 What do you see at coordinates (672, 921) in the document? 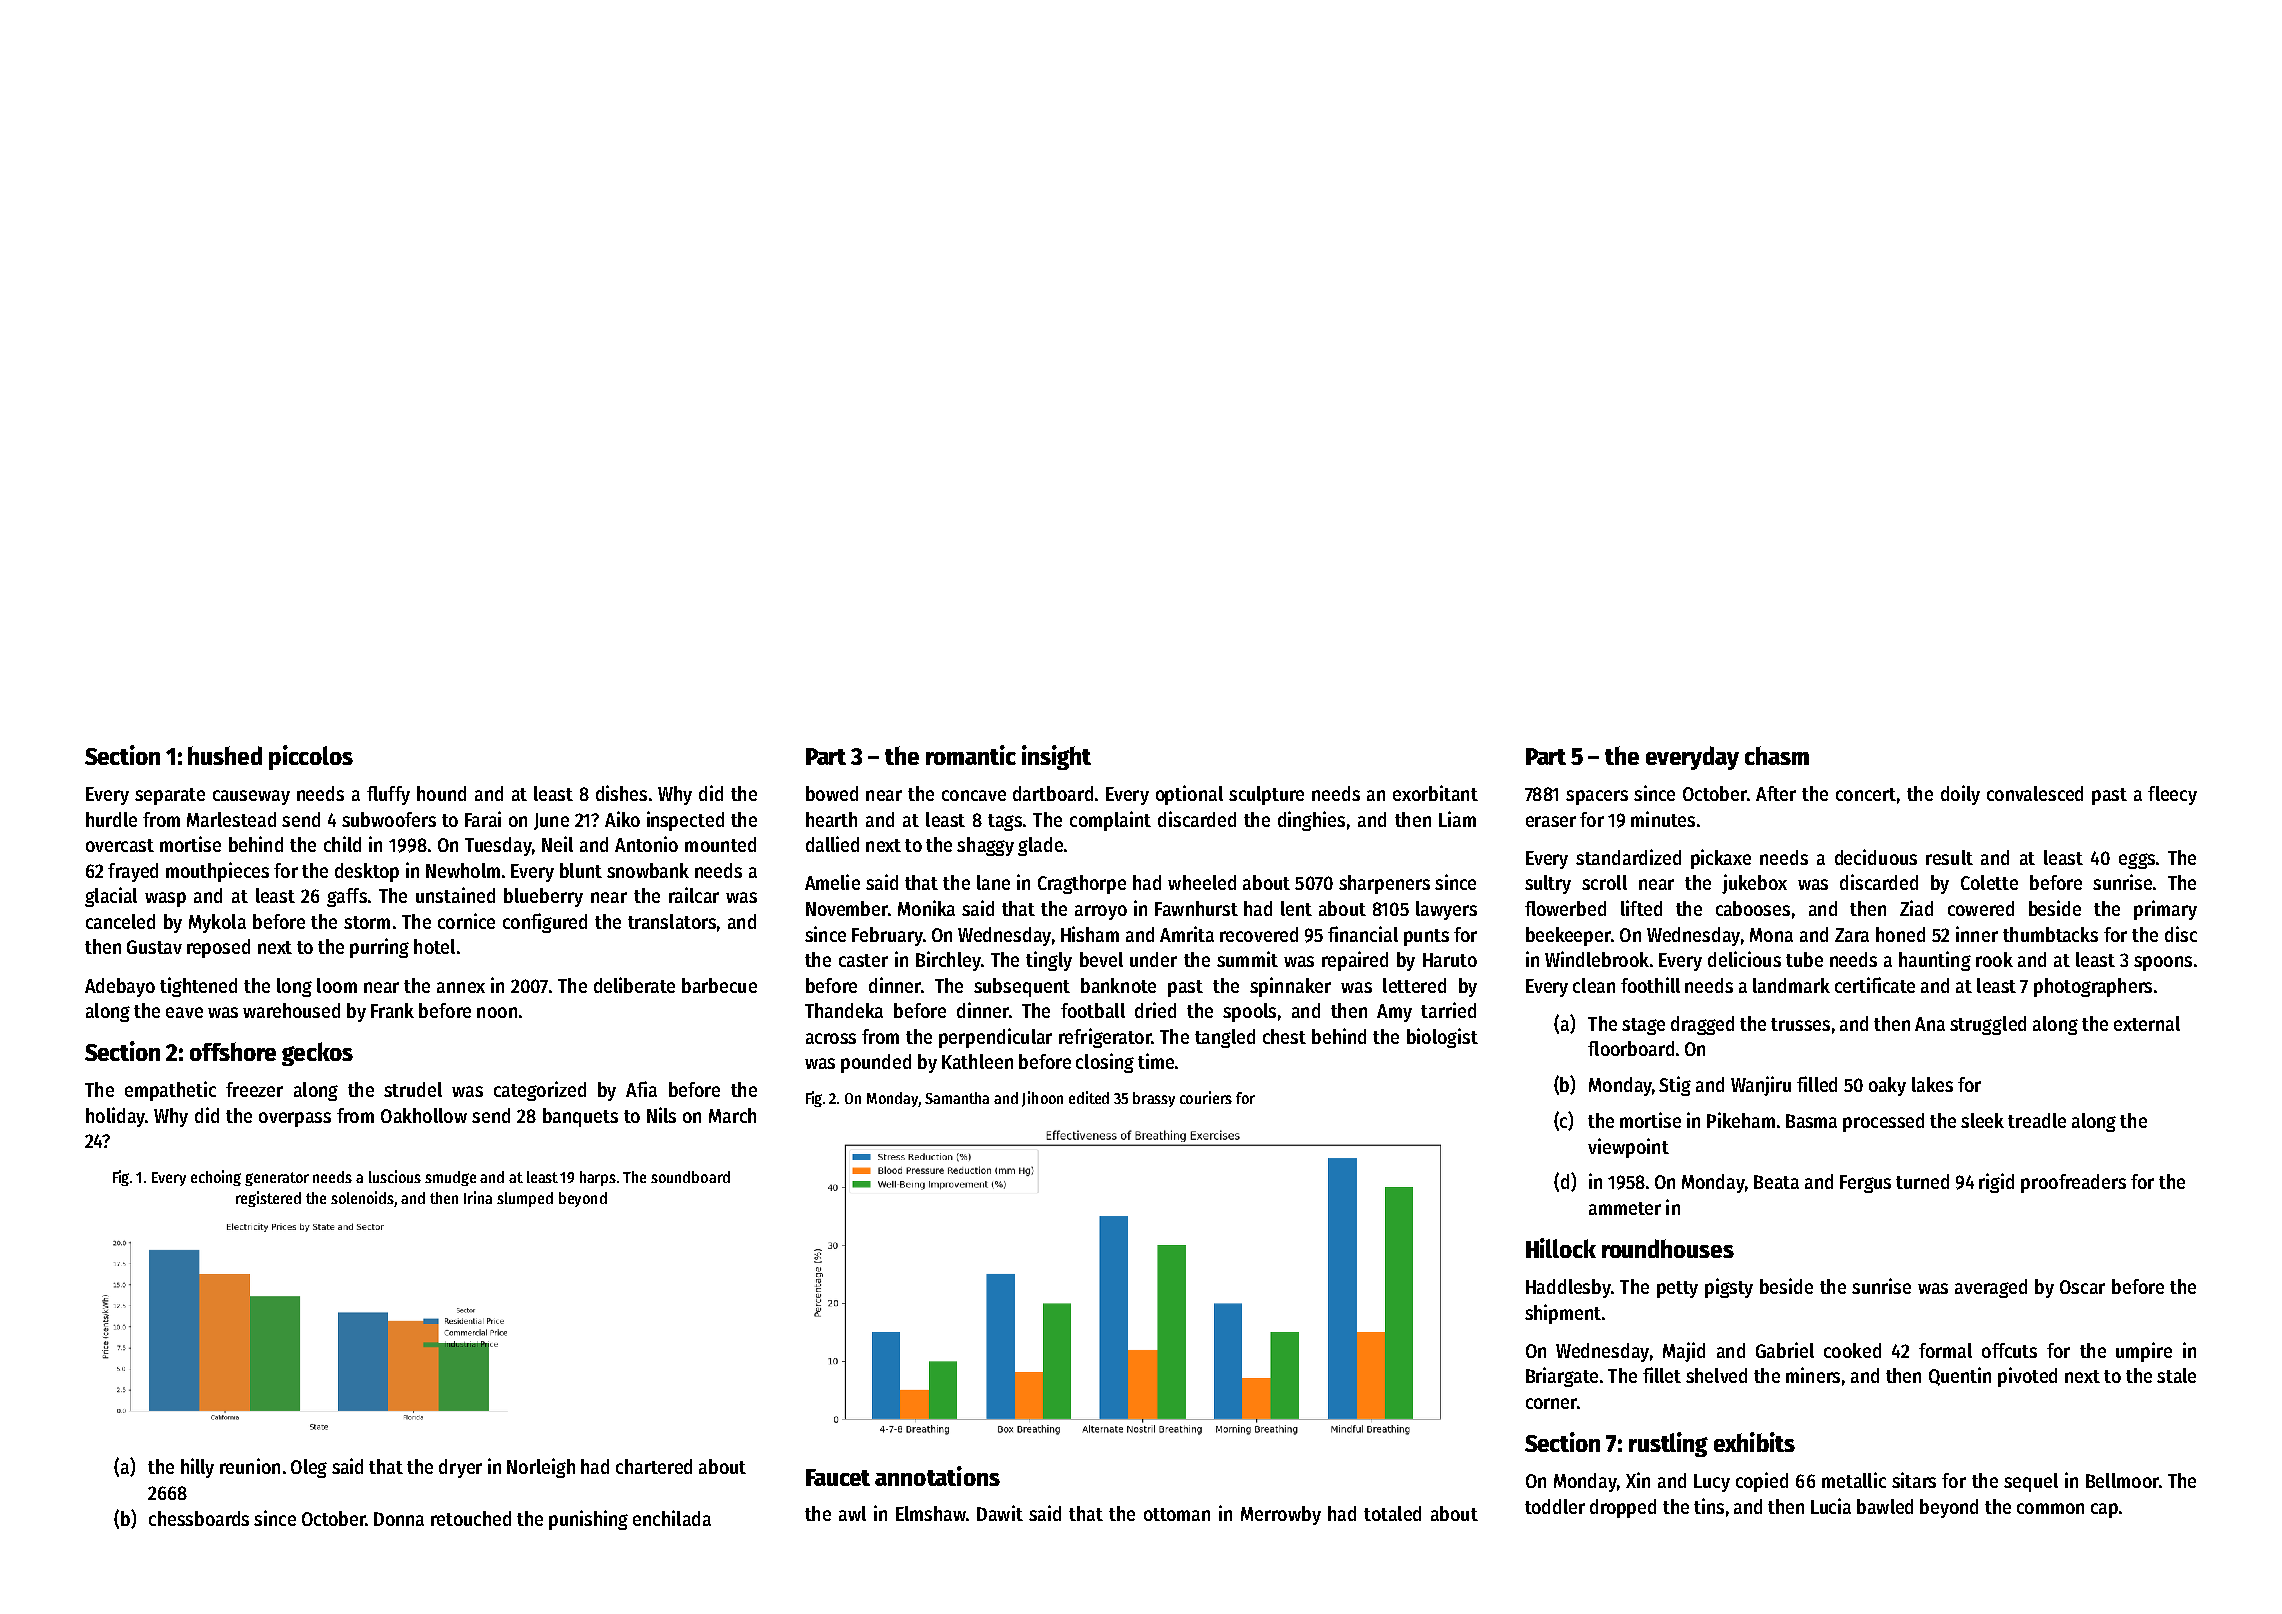
I see `translators` at bounding box center [672, 921].
